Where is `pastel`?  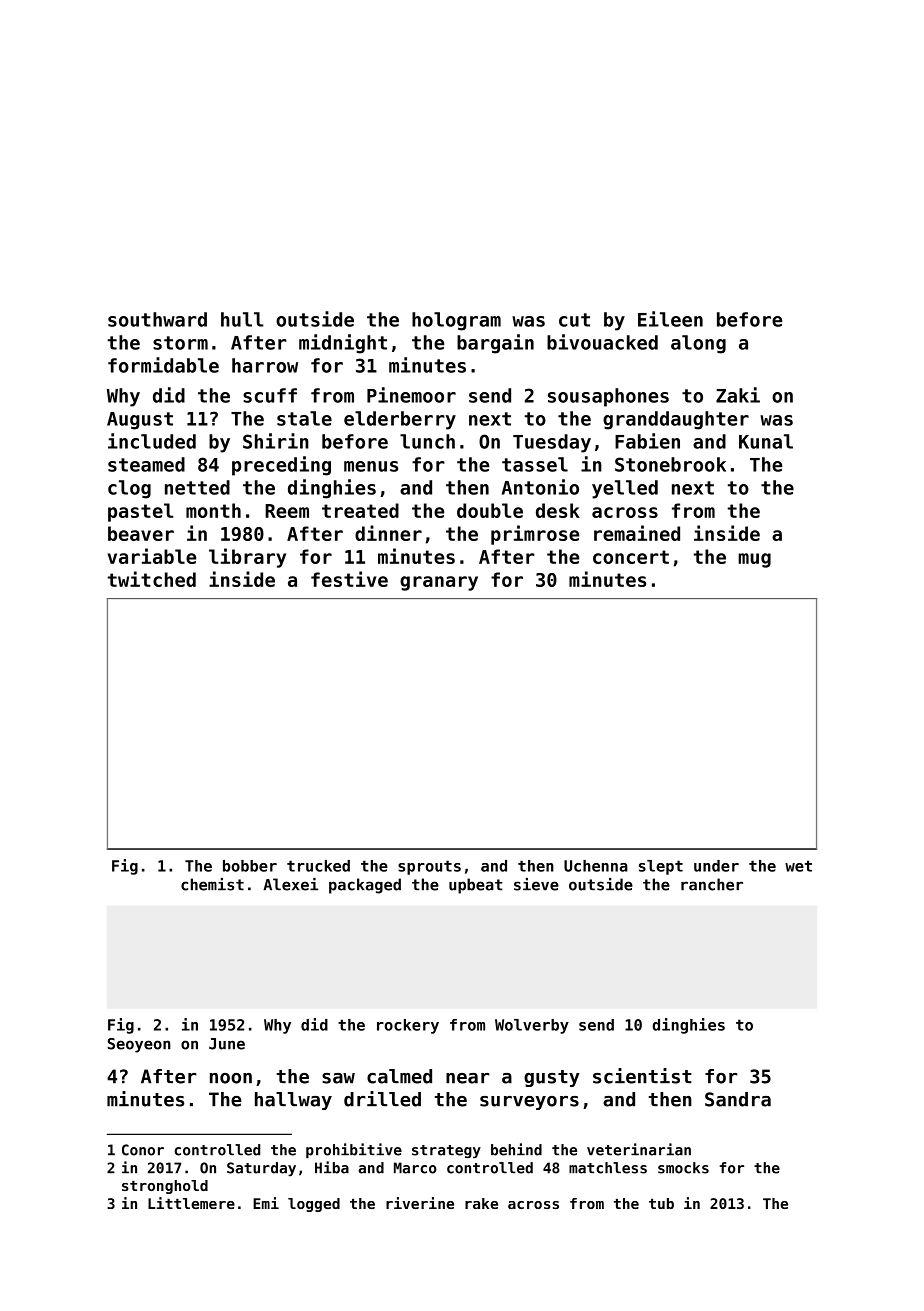
pastel is located at coordinates (141, 512).
